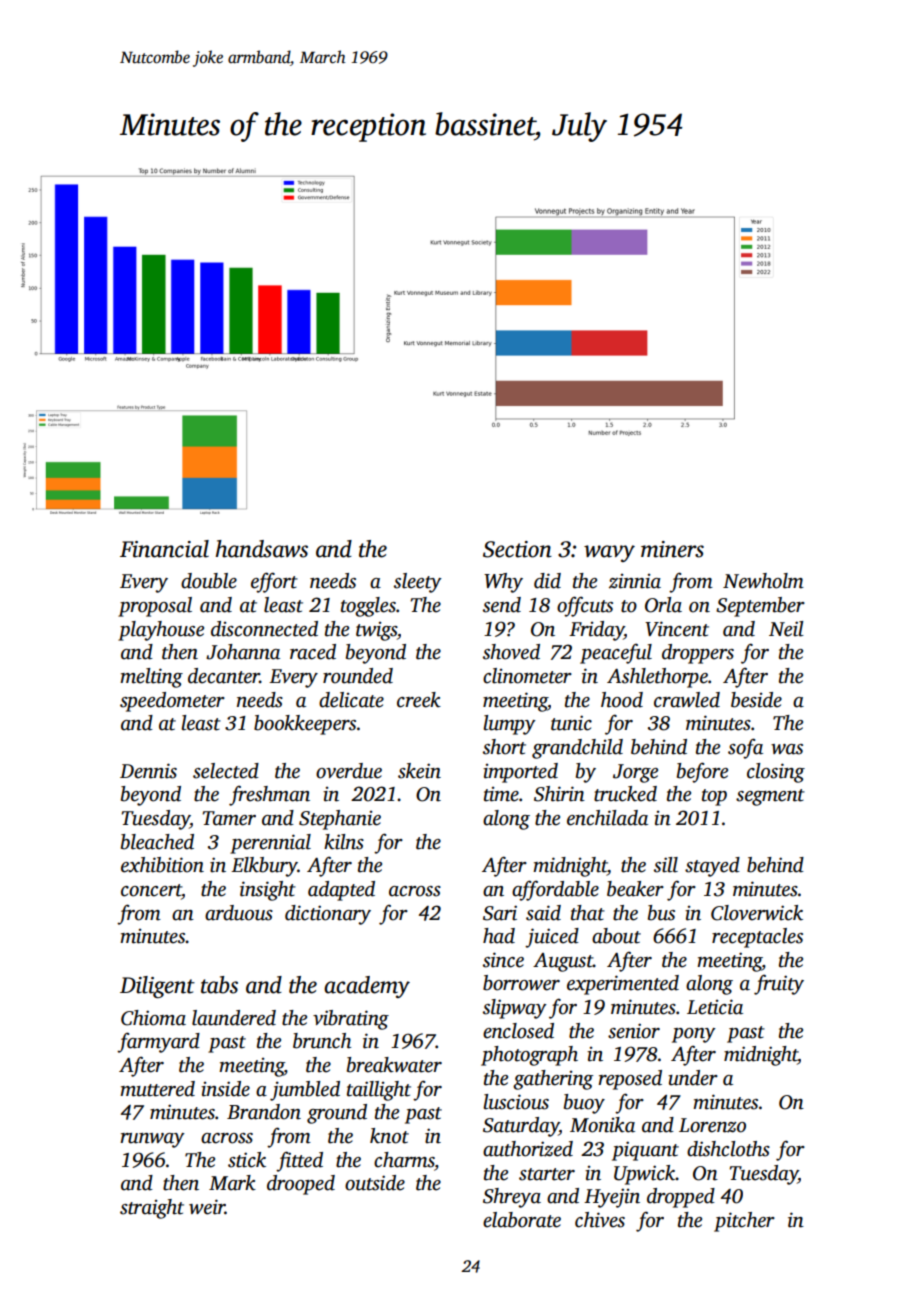  What do you see at coordinates (268, 891) in the image?
I see `insight` at bounding box center [268, 891].
